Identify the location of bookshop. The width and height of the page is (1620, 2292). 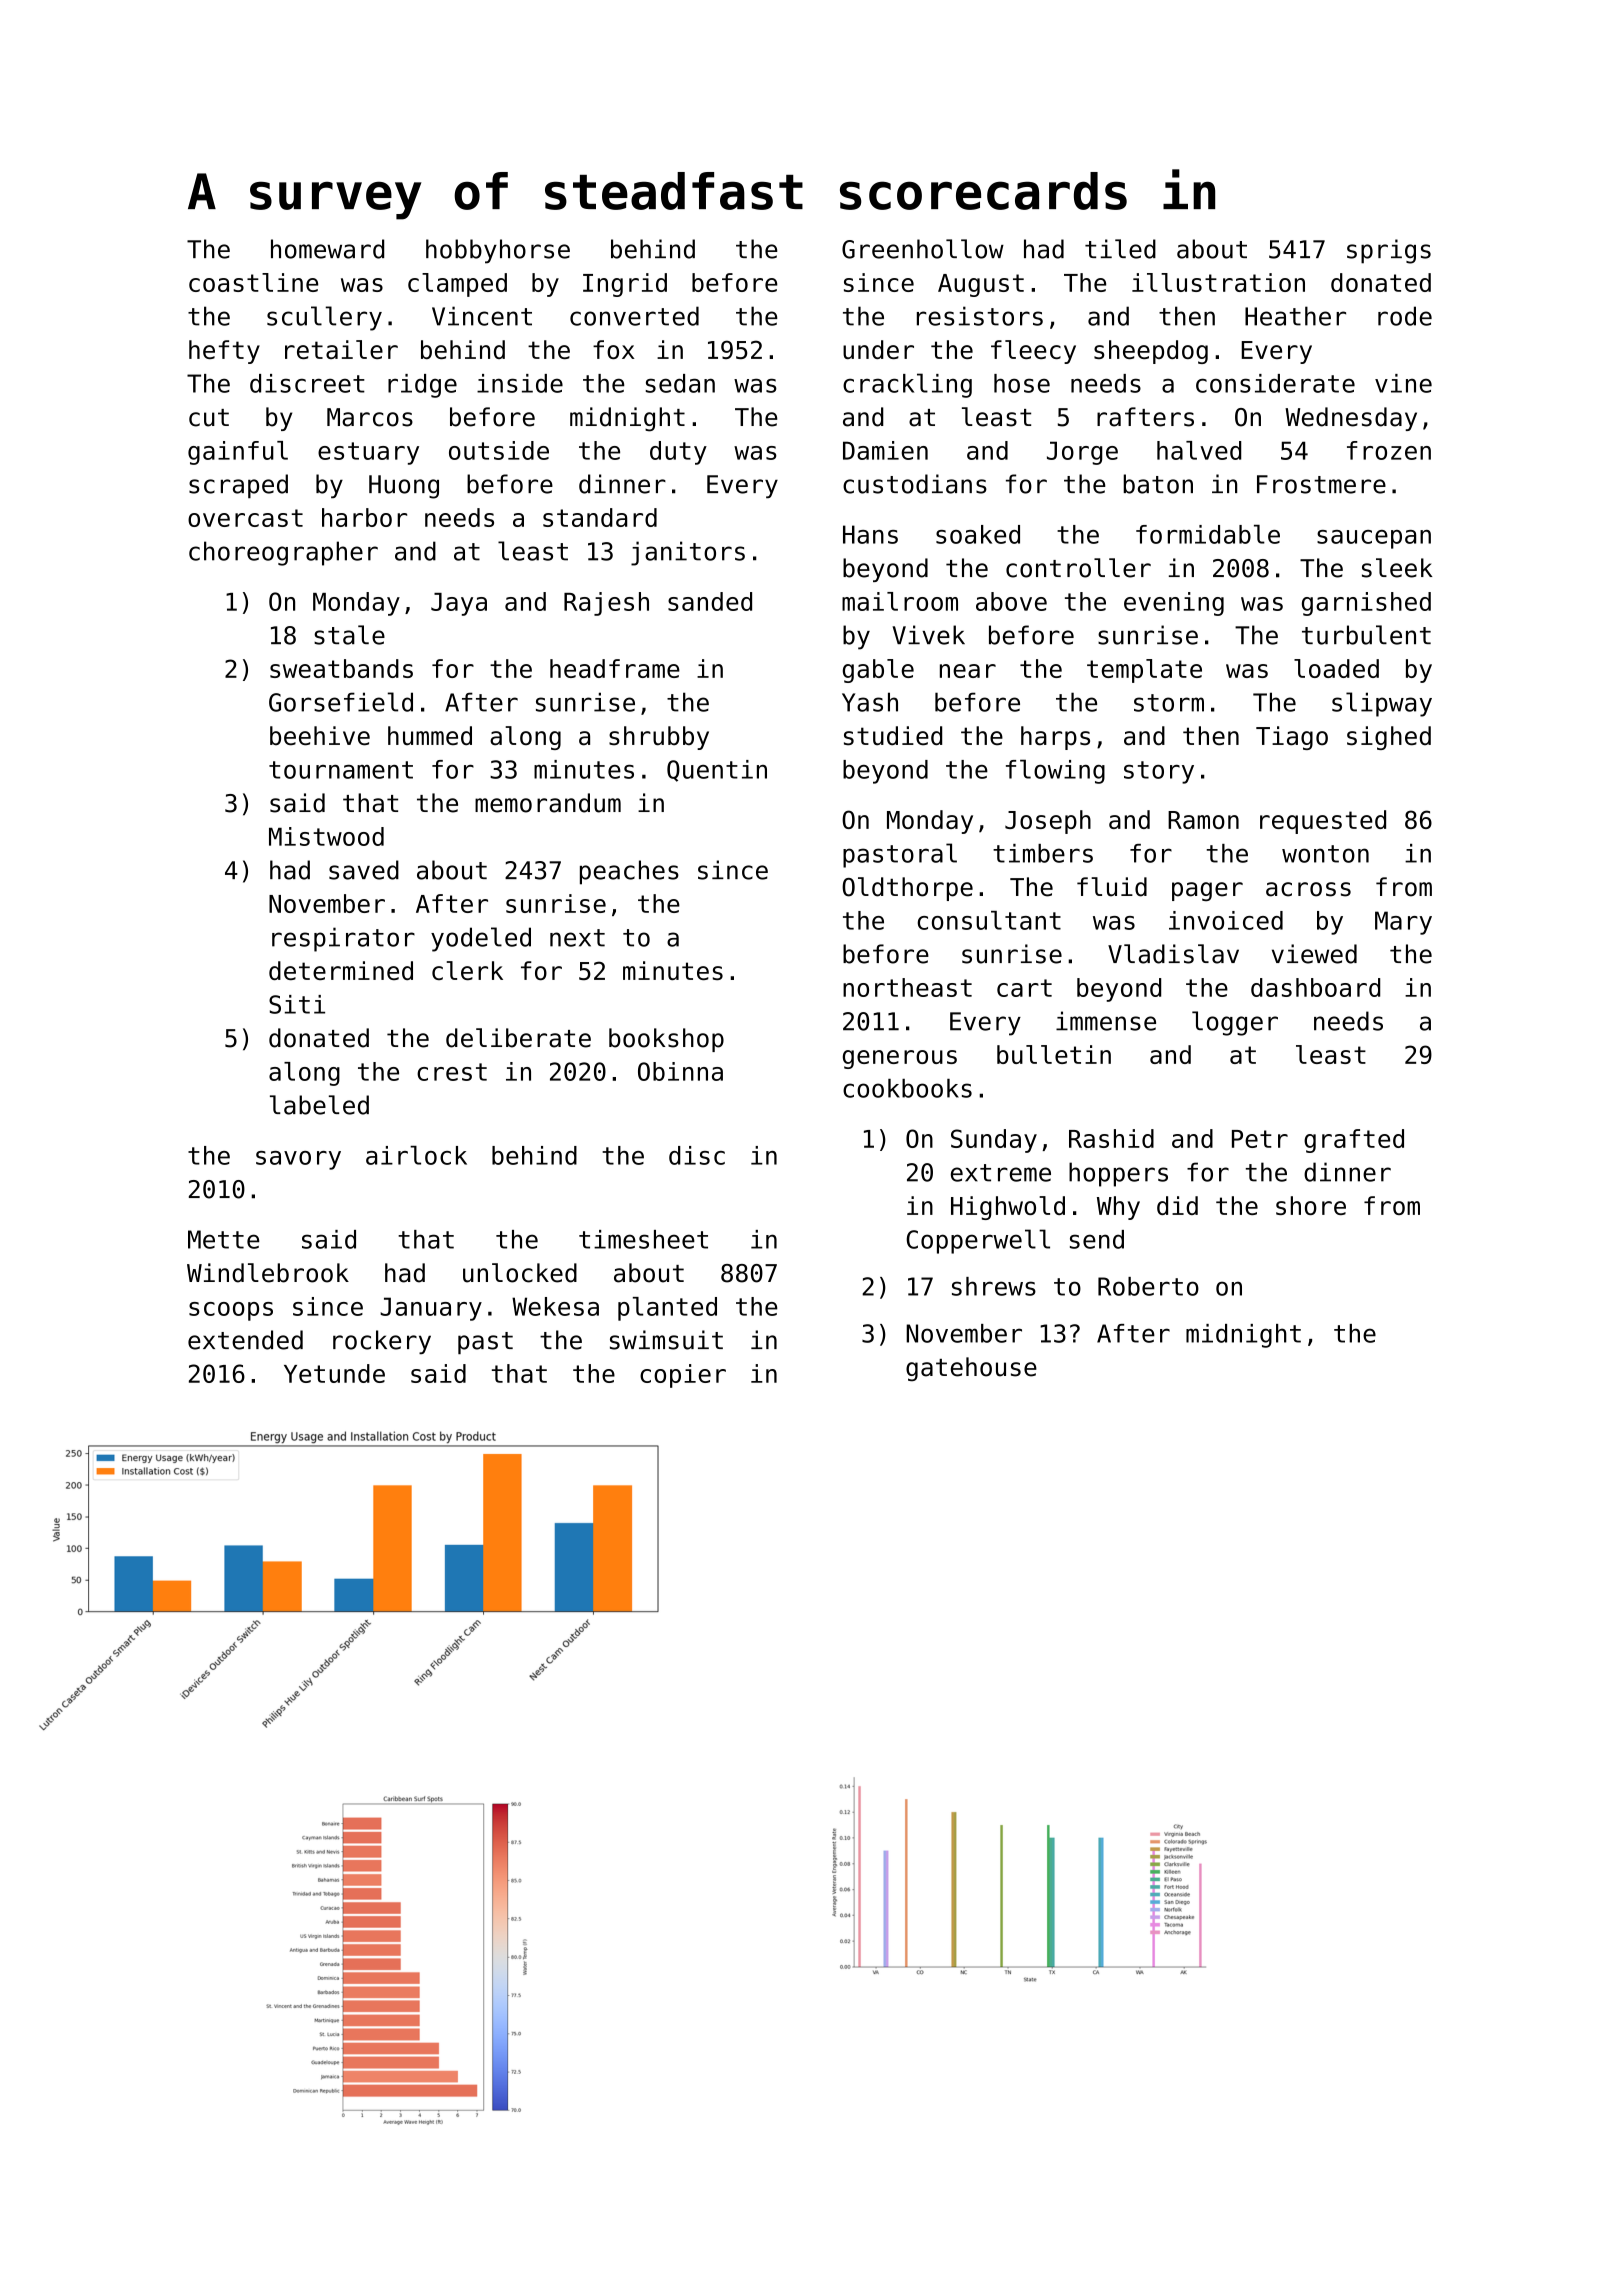
(666, 1040).
